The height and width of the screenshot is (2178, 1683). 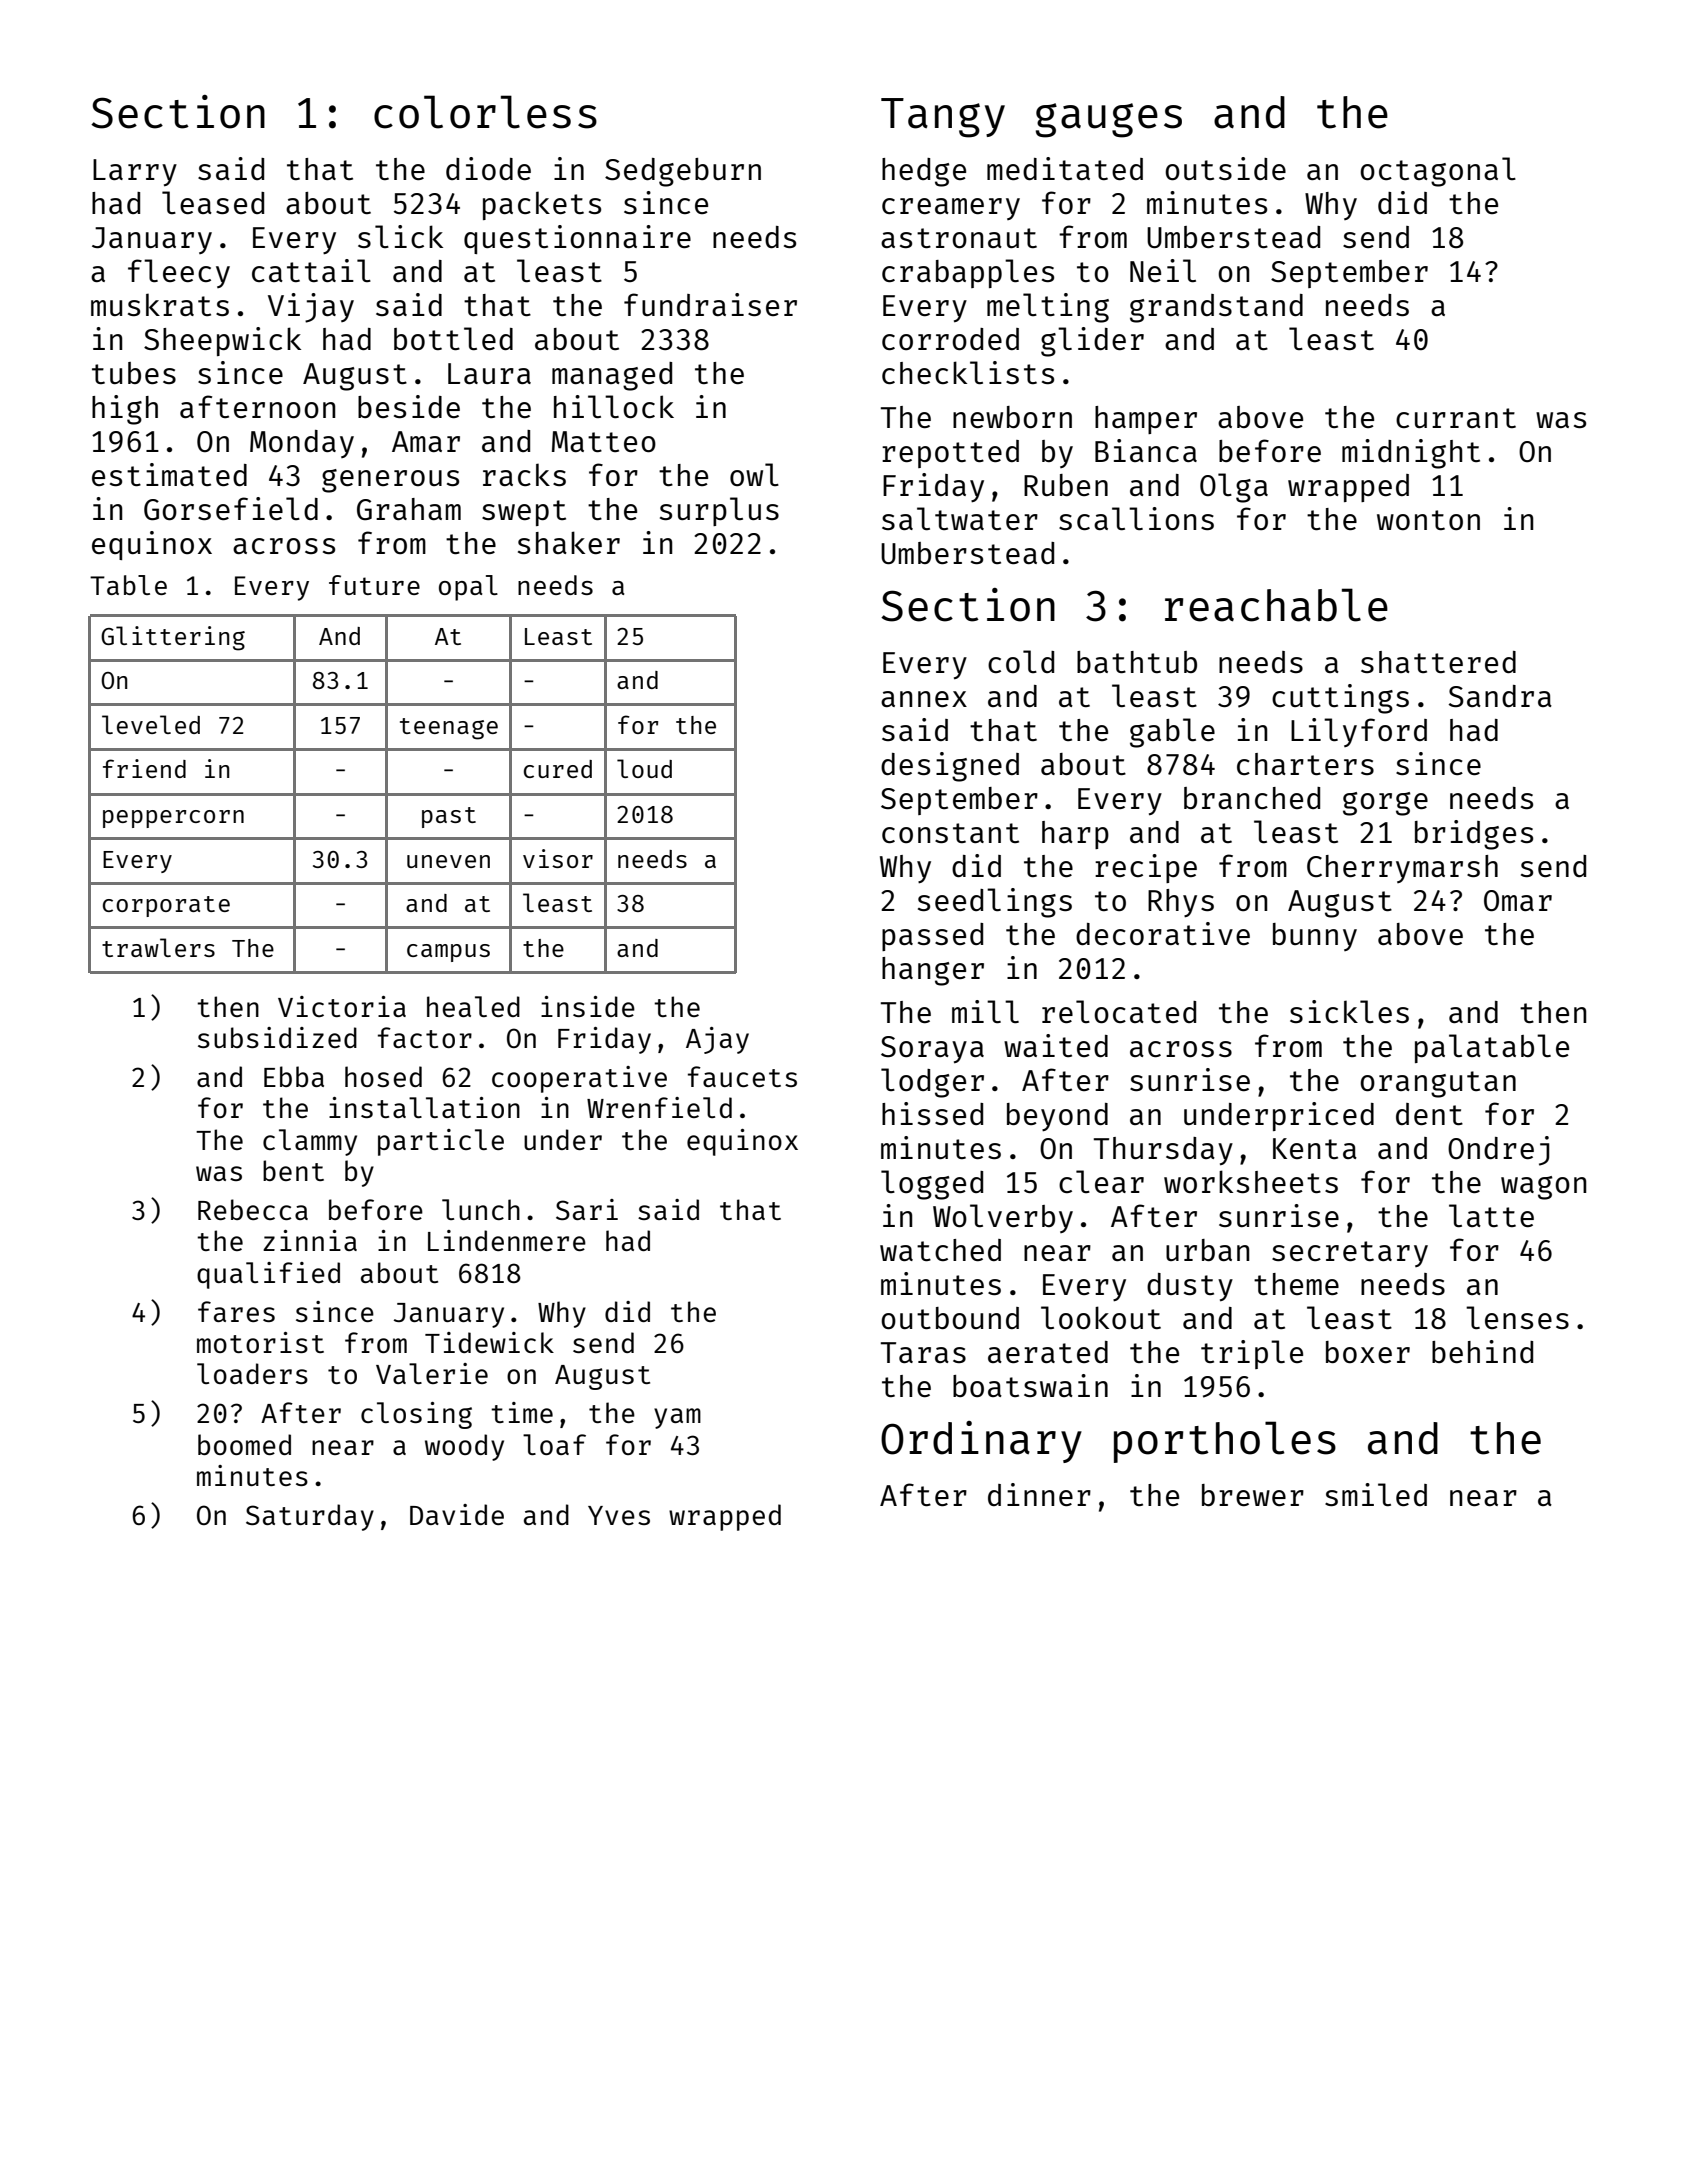 What do you see at coordinates (473, 1006) in the screenshot?
I see `healed` at bounding box center [473, 1006].
